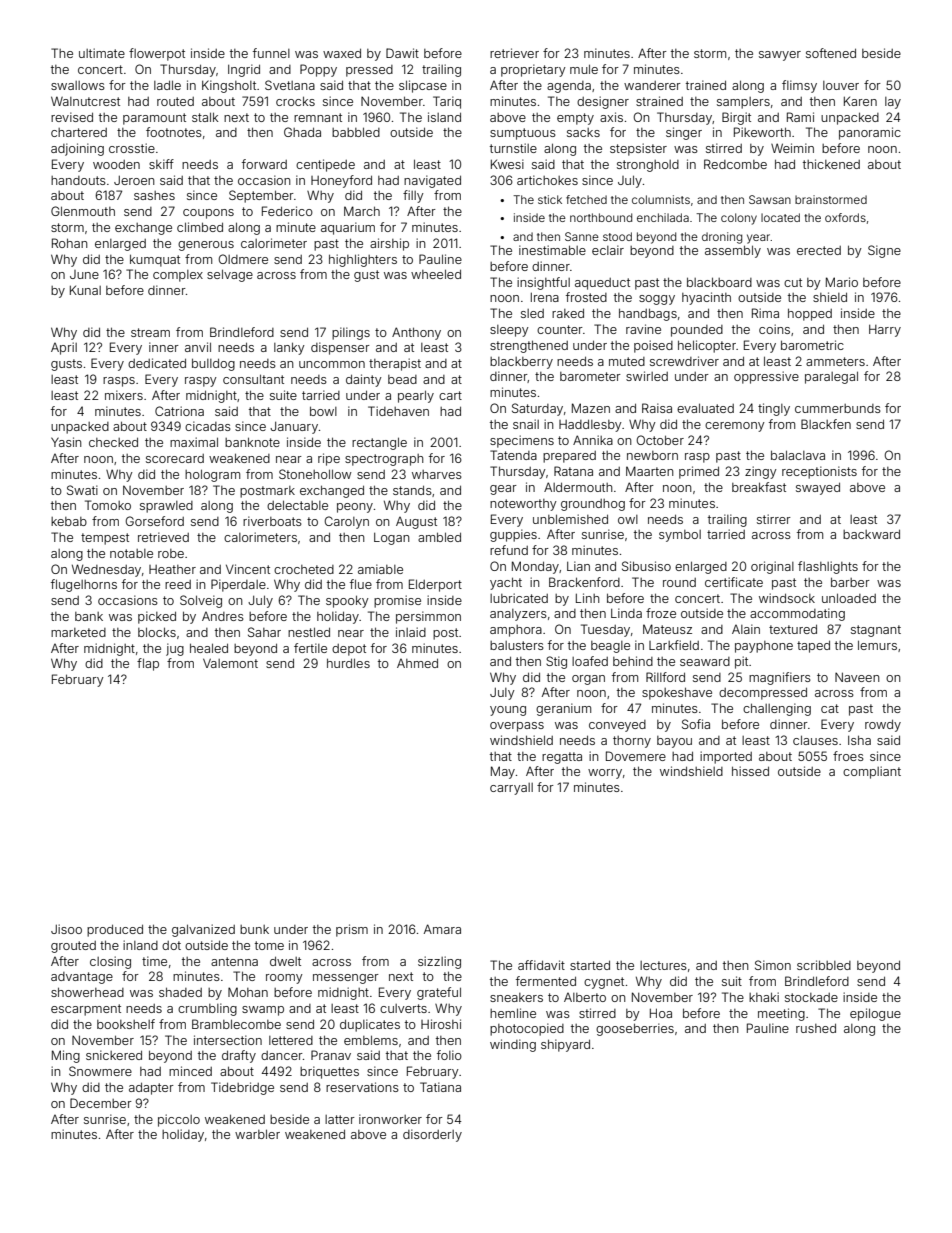 This image has width=952, height=1233. I want to click on Jeroen, so click(134, 180).
